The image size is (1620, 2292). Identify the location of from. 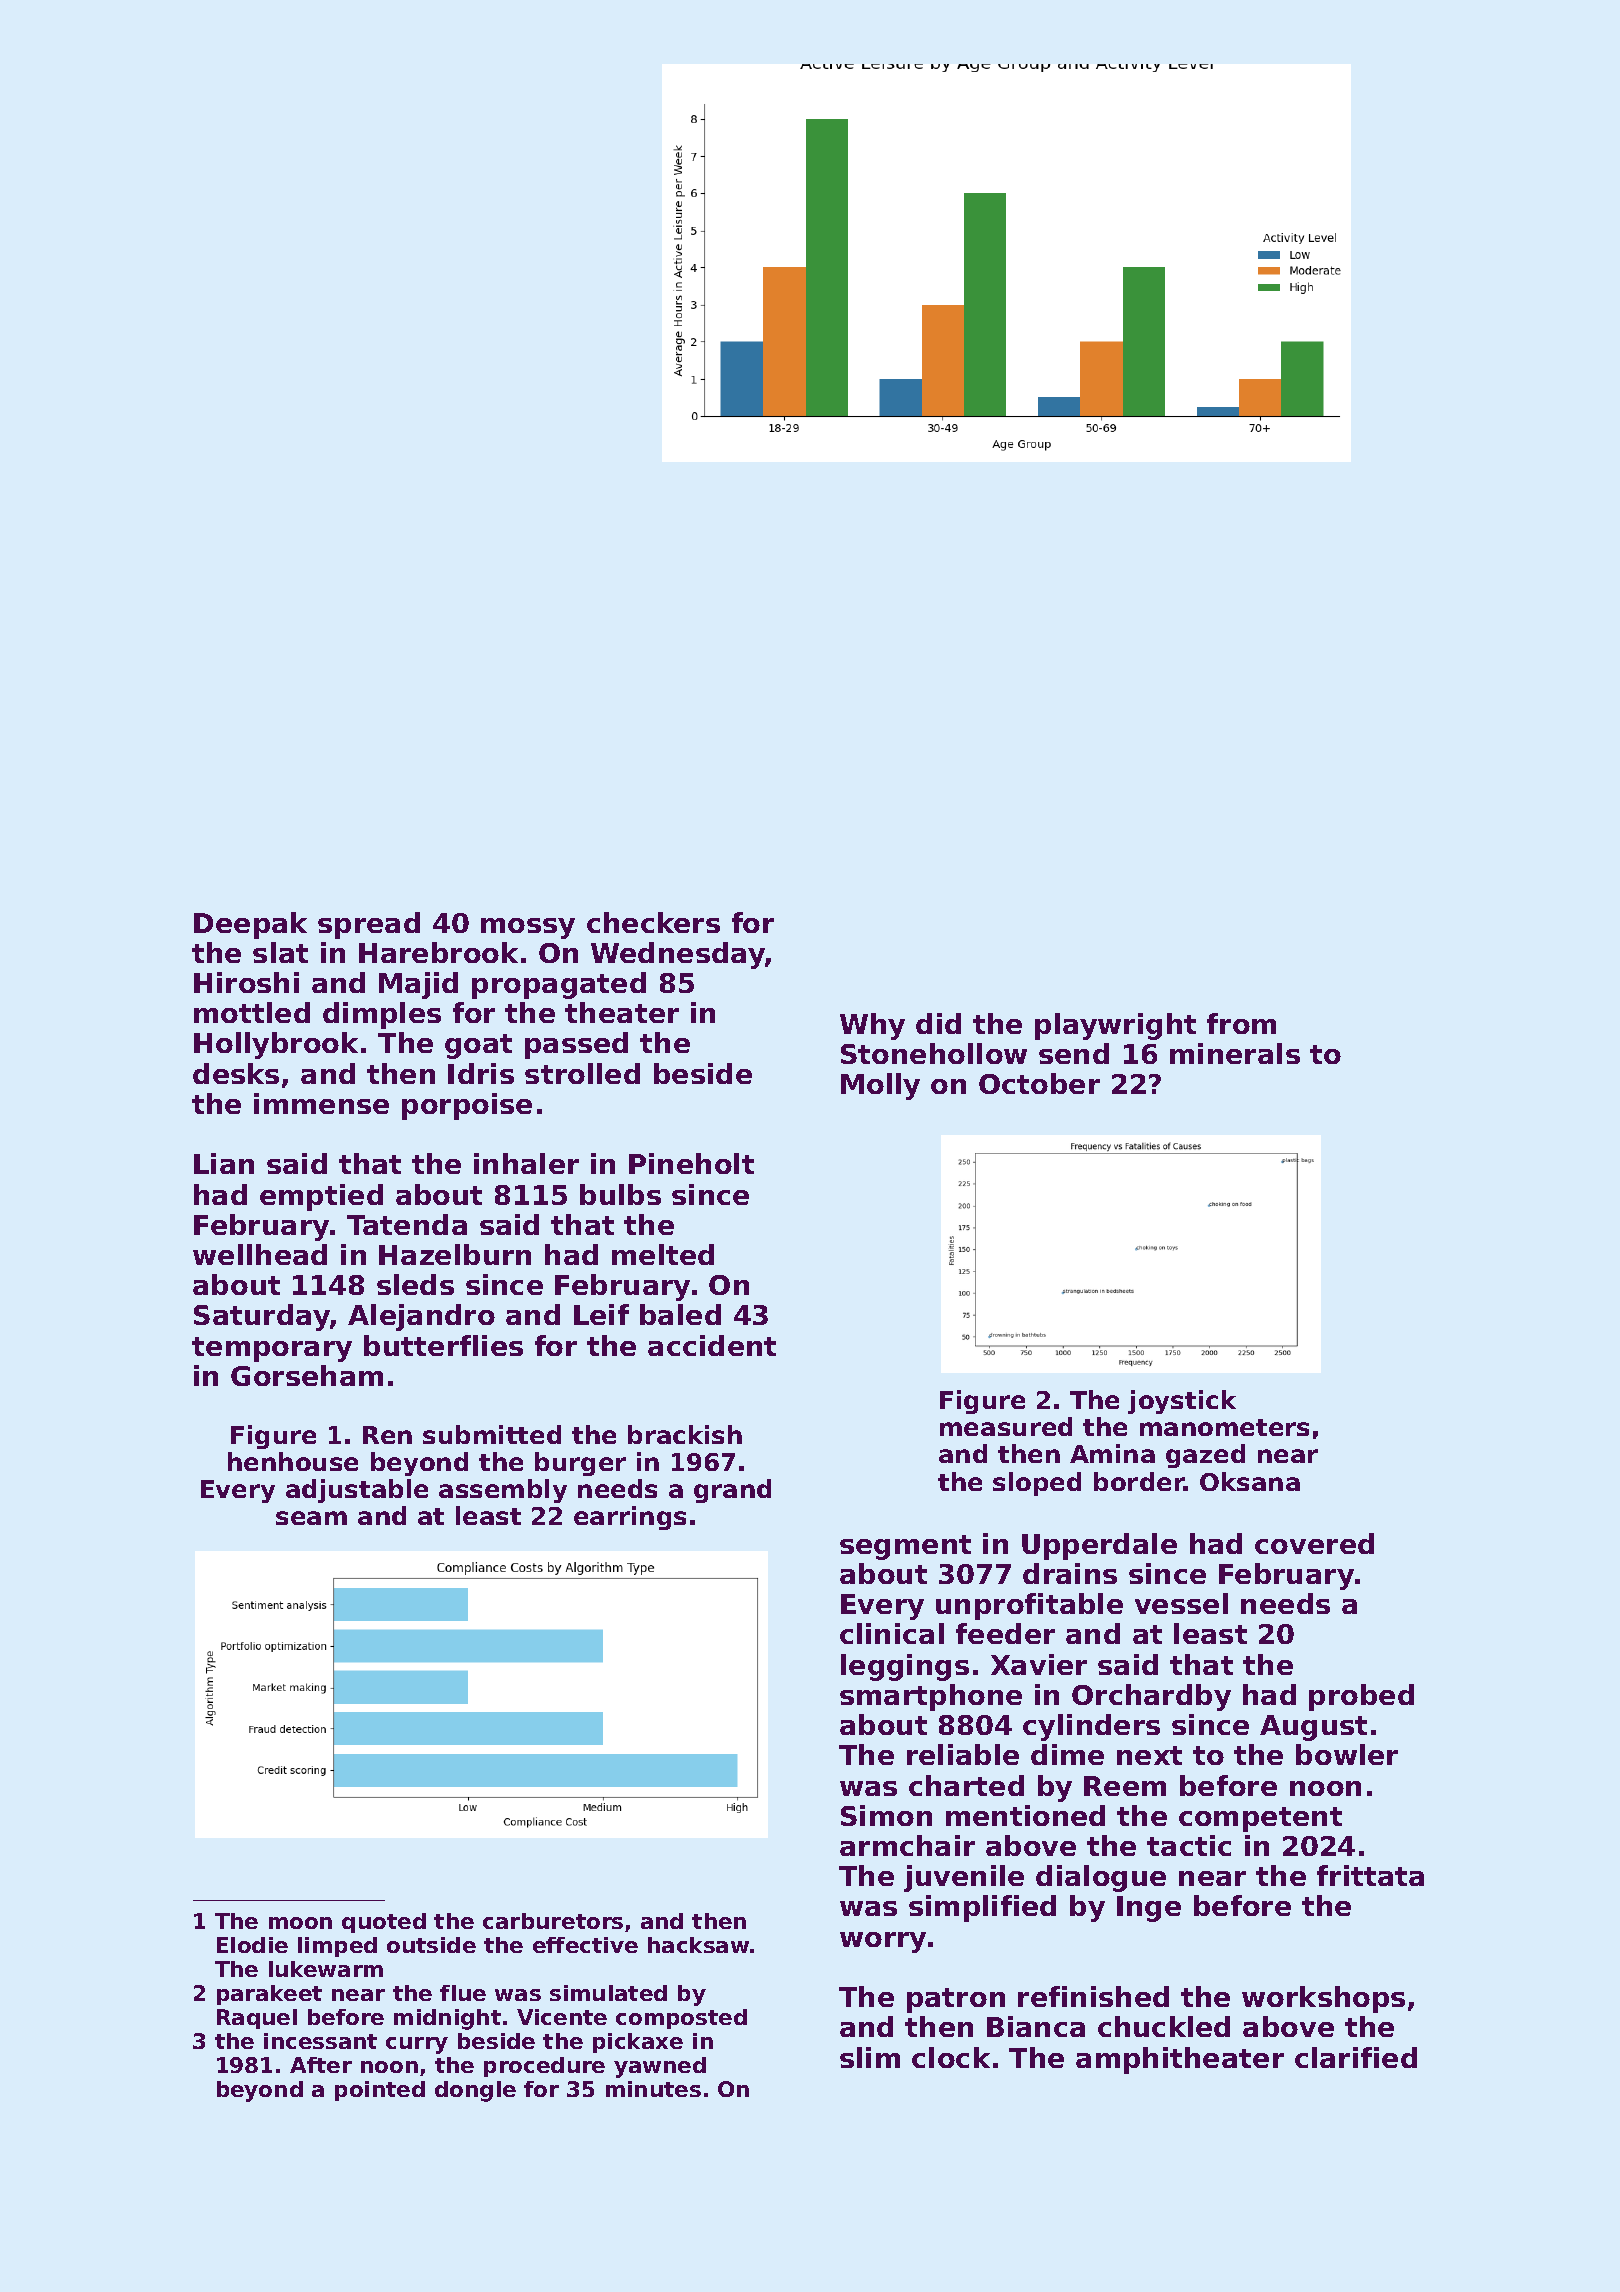
(1241, 1023).
